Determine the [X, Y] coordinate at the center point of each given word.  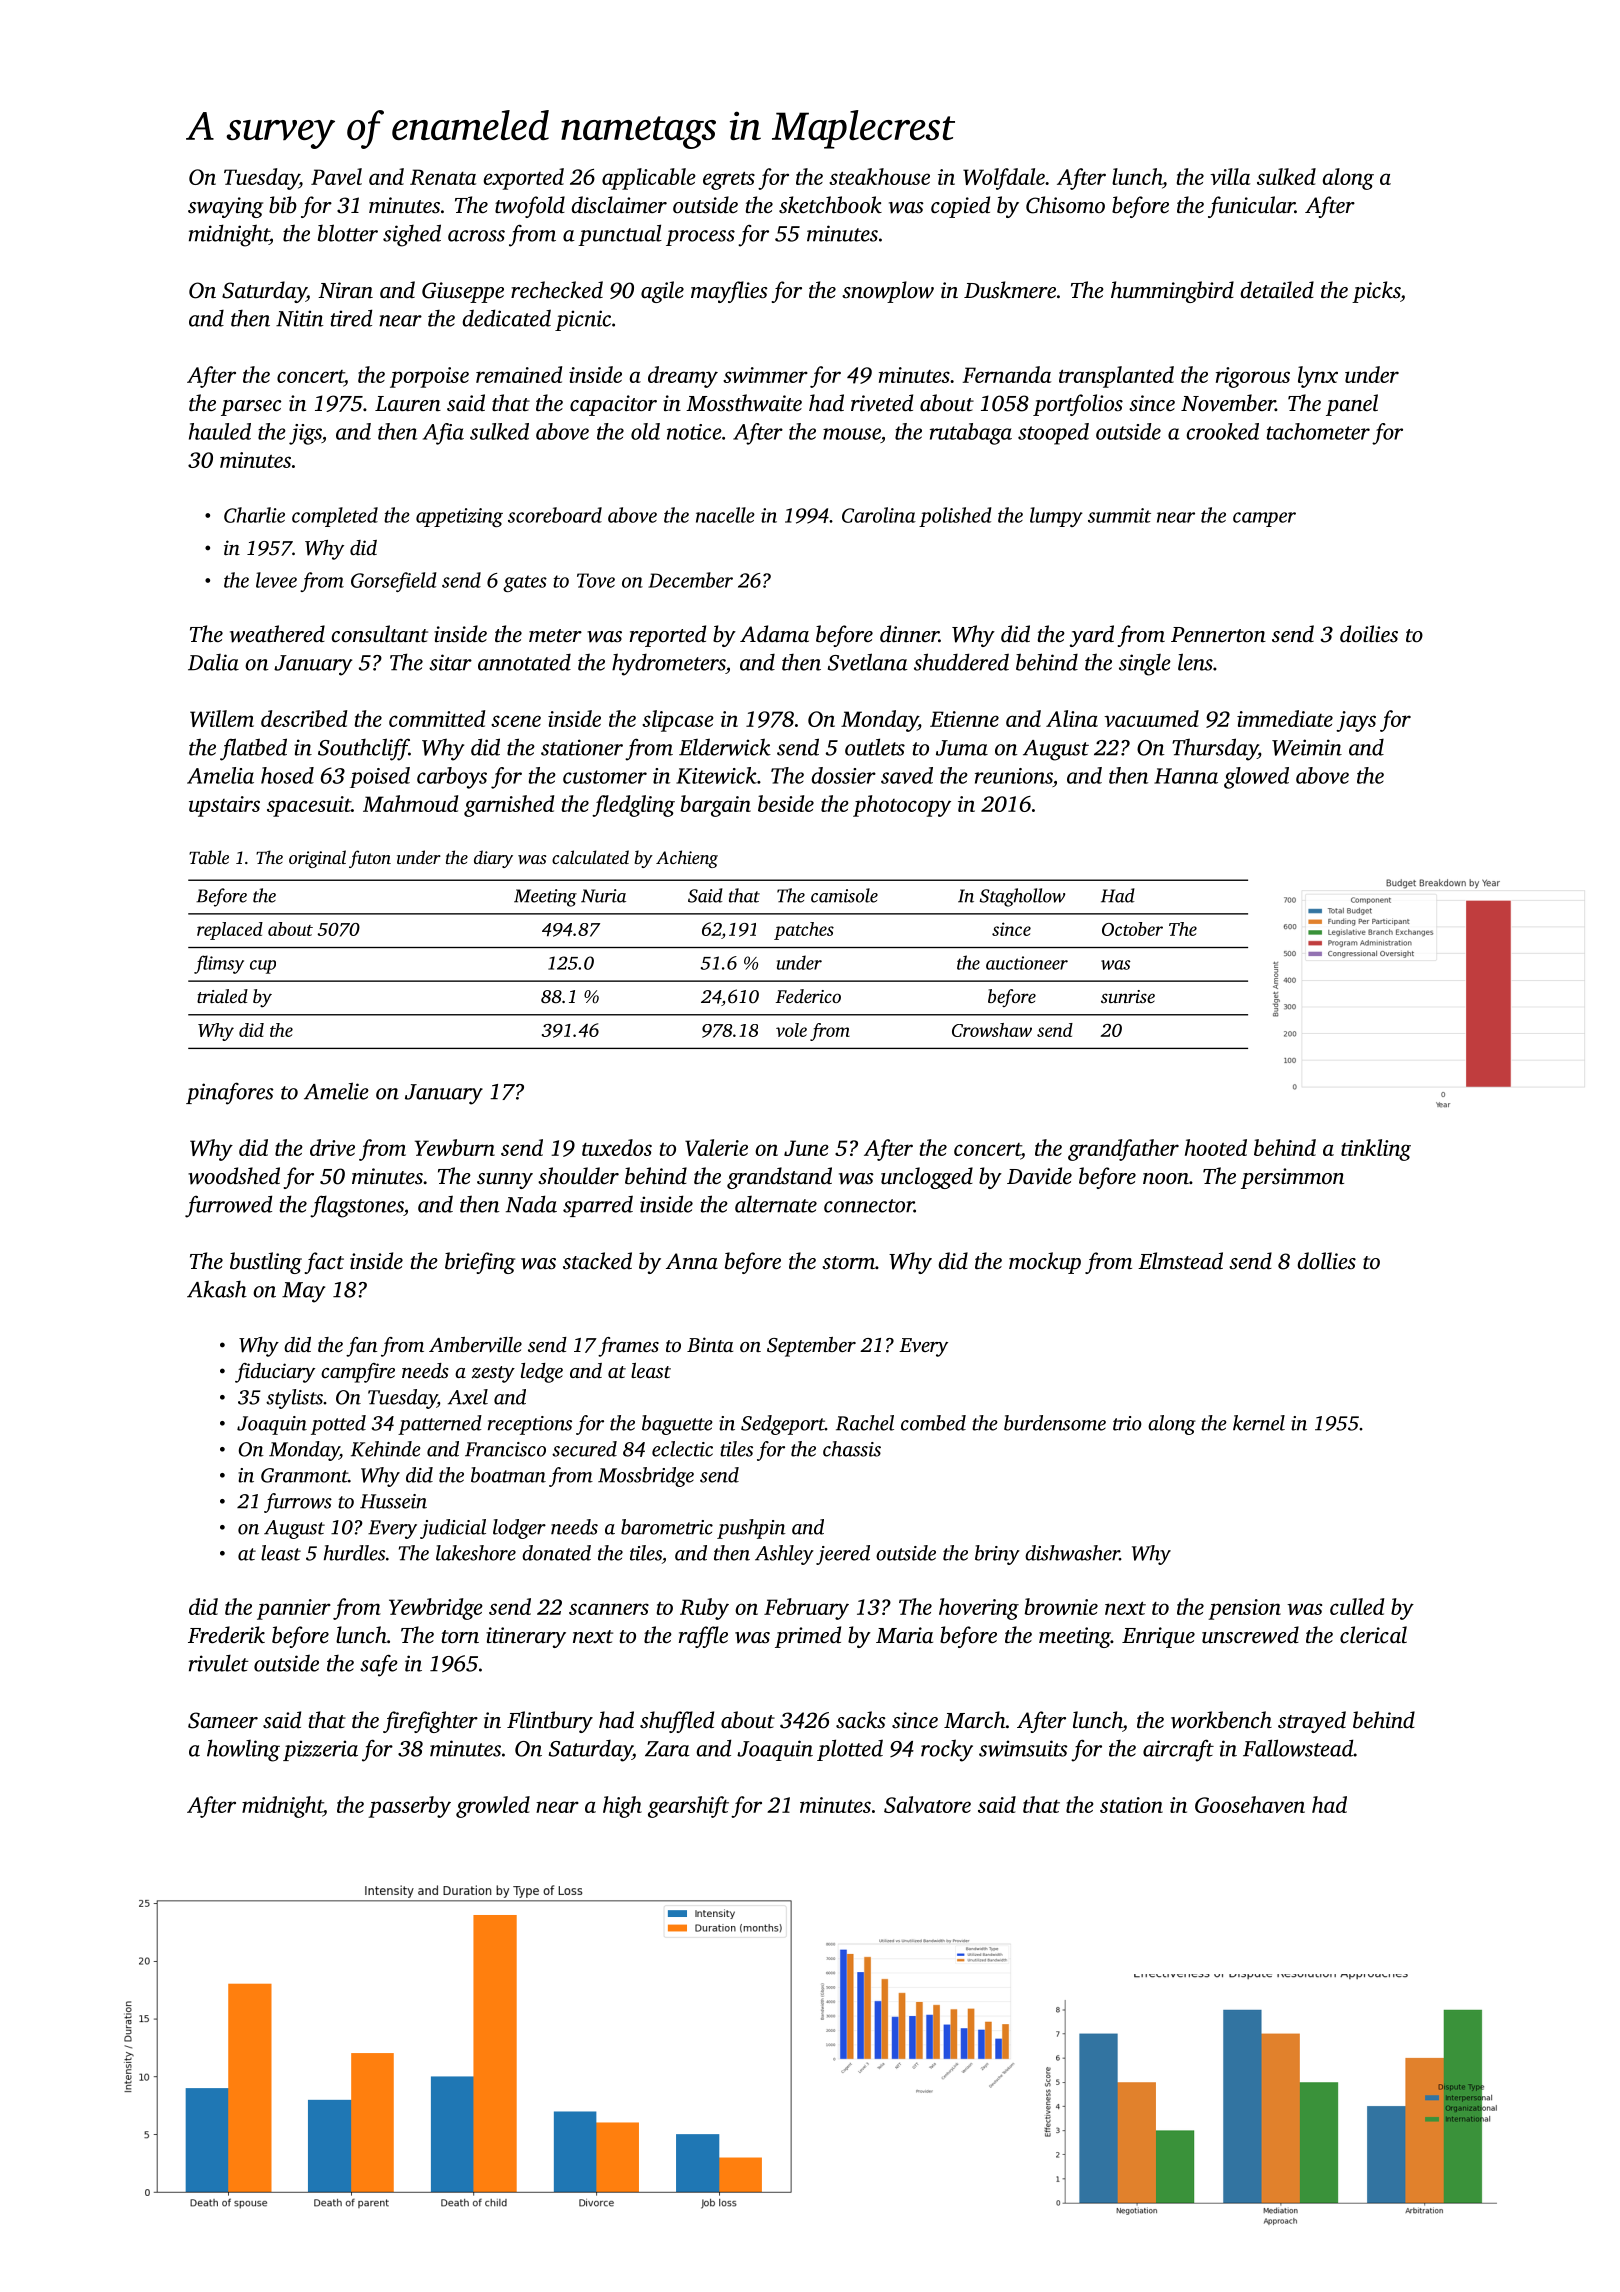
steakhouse [879, 176]
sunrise [1128, 996]
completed [335, 517]
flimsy [219, 964]
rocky [947, 1750]
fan [361, 1347]
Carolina [879, 515]
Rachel [865, 1423]
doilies [1369, 633]
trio [1127, 1423]
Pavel [336, 176]
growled [493, 1807]
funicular [1251, 207]
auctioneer [1027, 963]
